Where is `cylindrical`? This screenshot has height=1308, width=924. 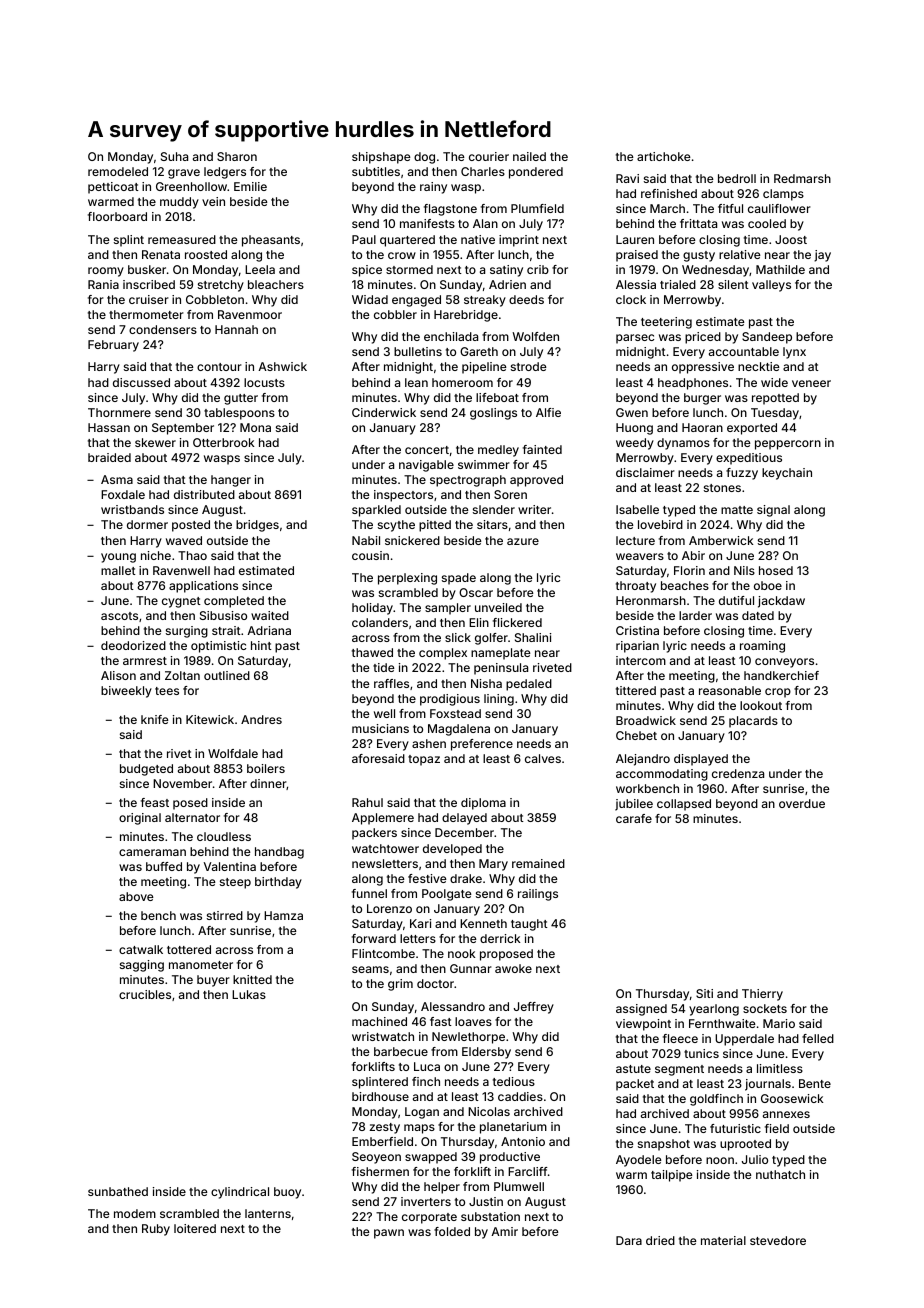
cylindrical is located at coordinates (240, 1193).
